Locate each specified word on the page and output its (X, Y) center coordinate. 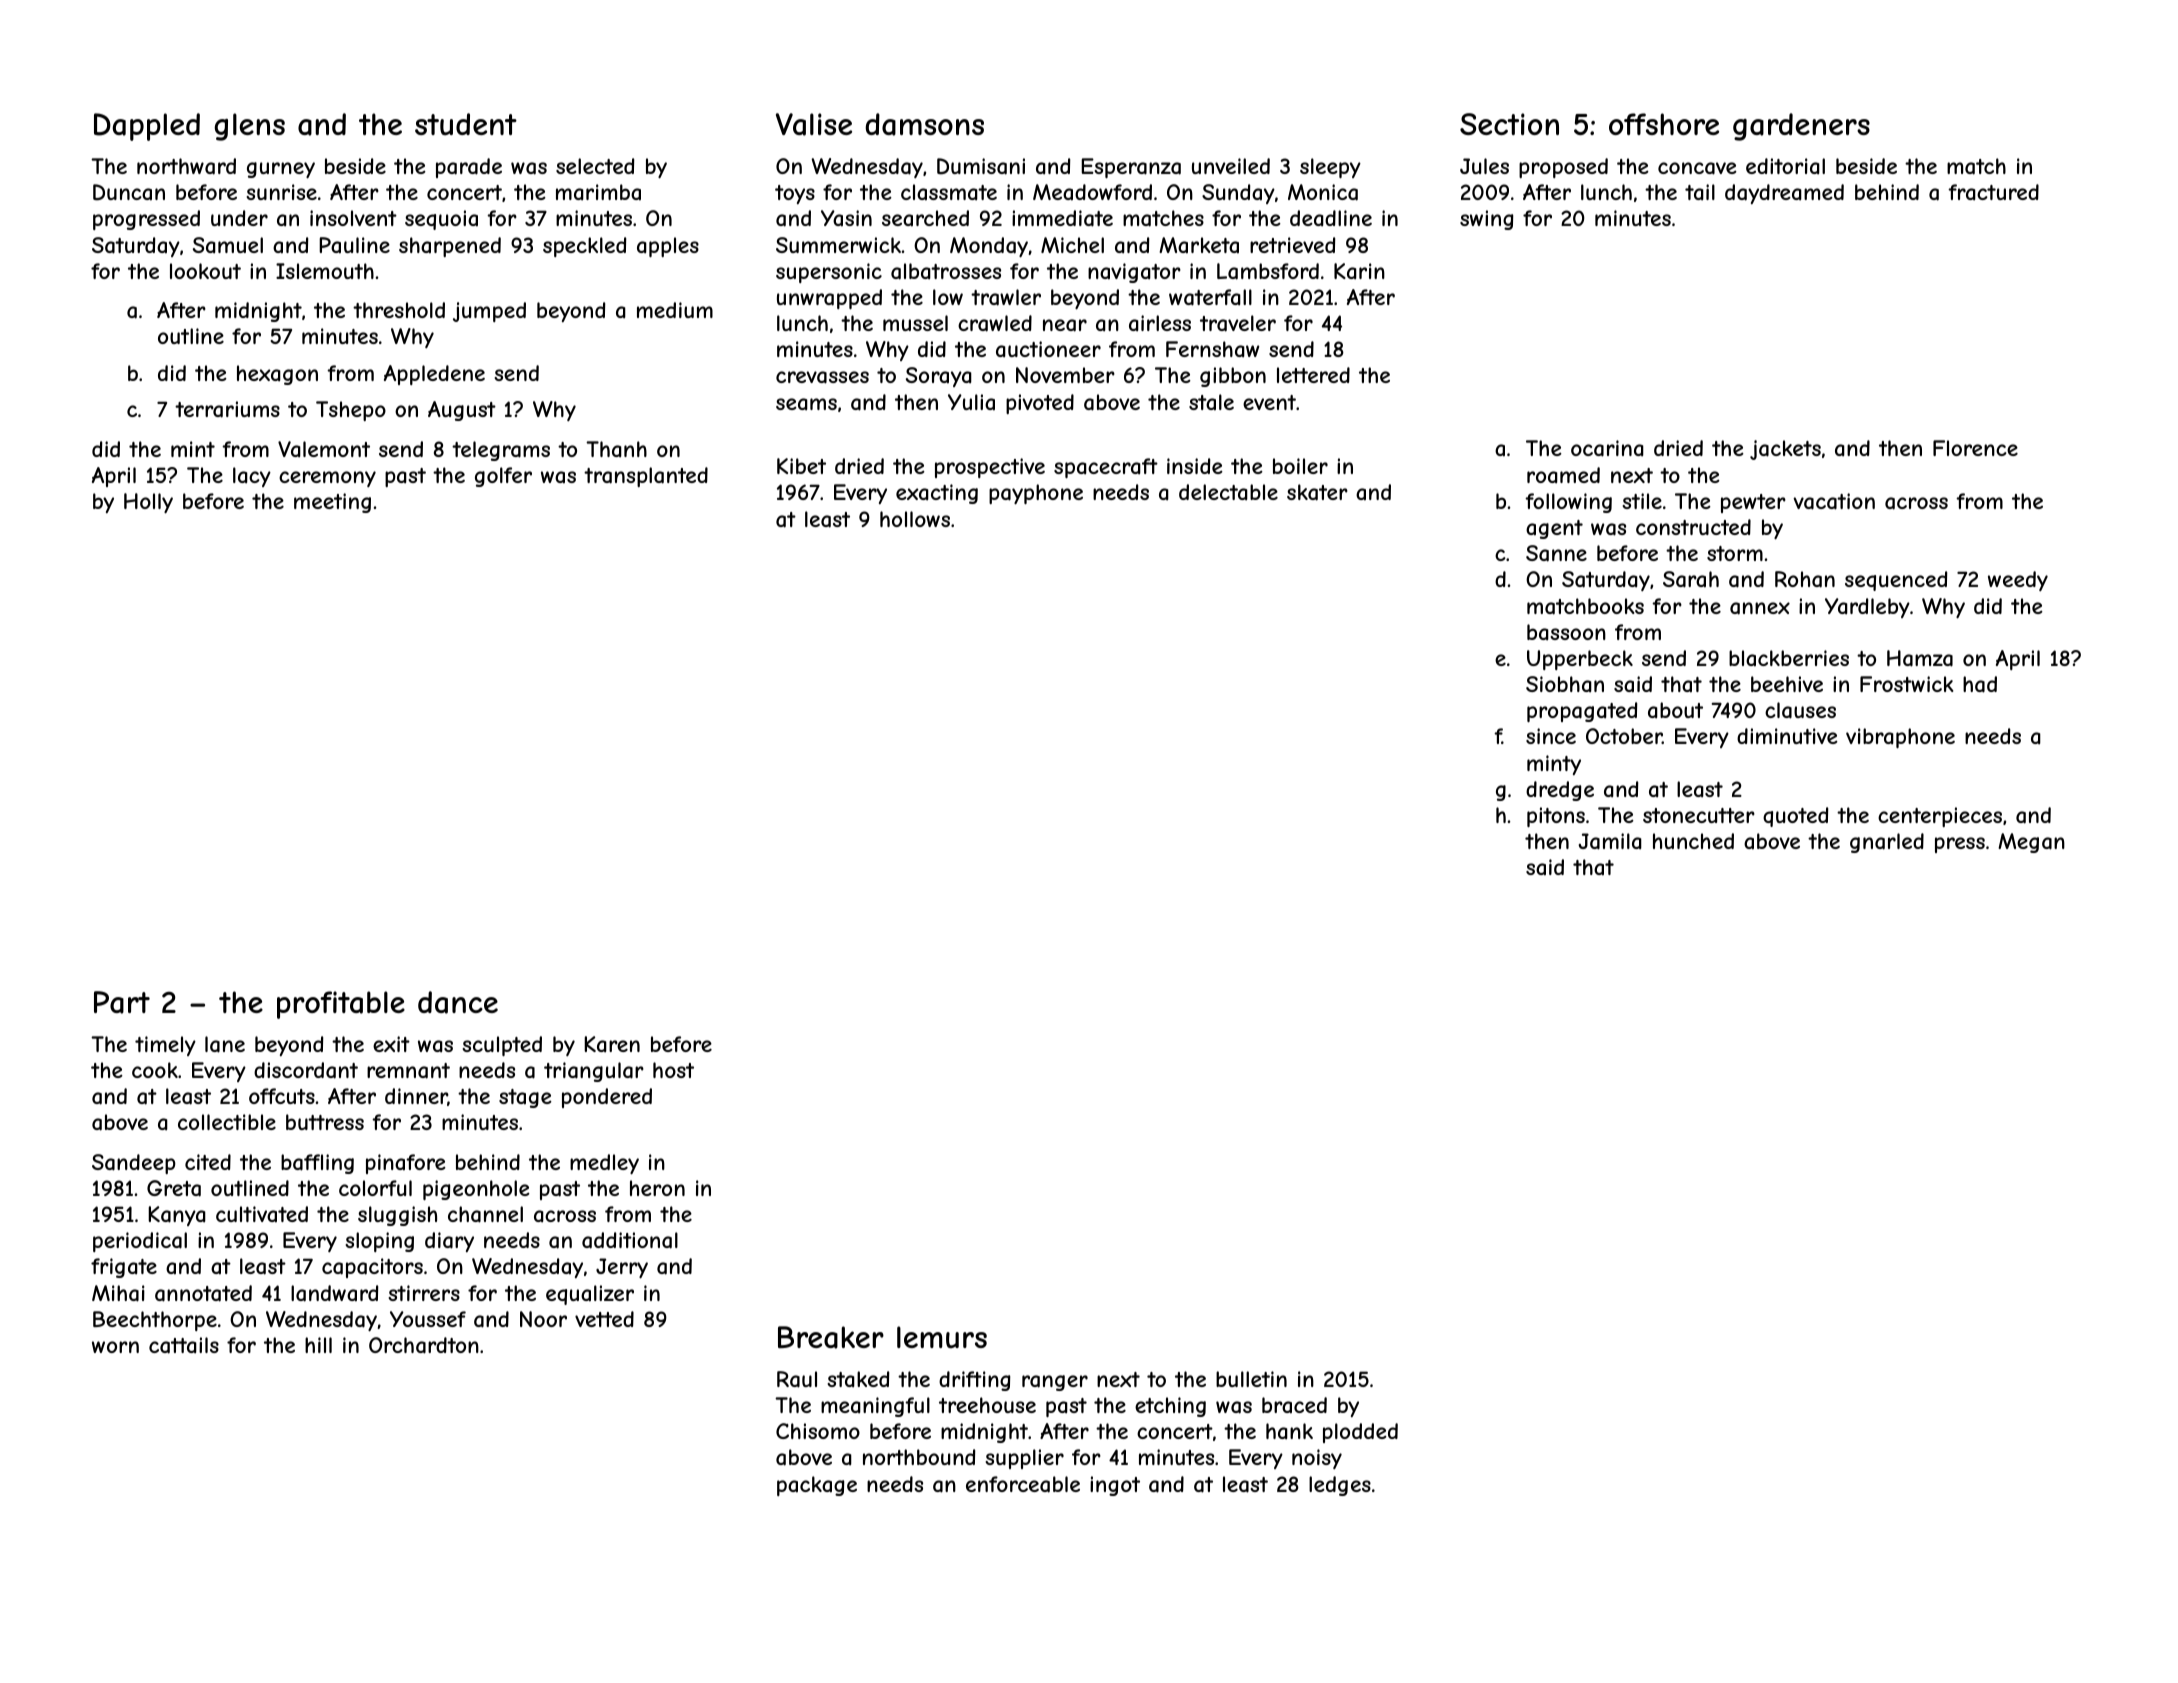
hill (318, 1345)
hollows (915, 519)
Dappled (147, 127)
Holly (148, 503)
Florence (1975, 448)
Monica (1323, 192)
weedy (2018, 581)
